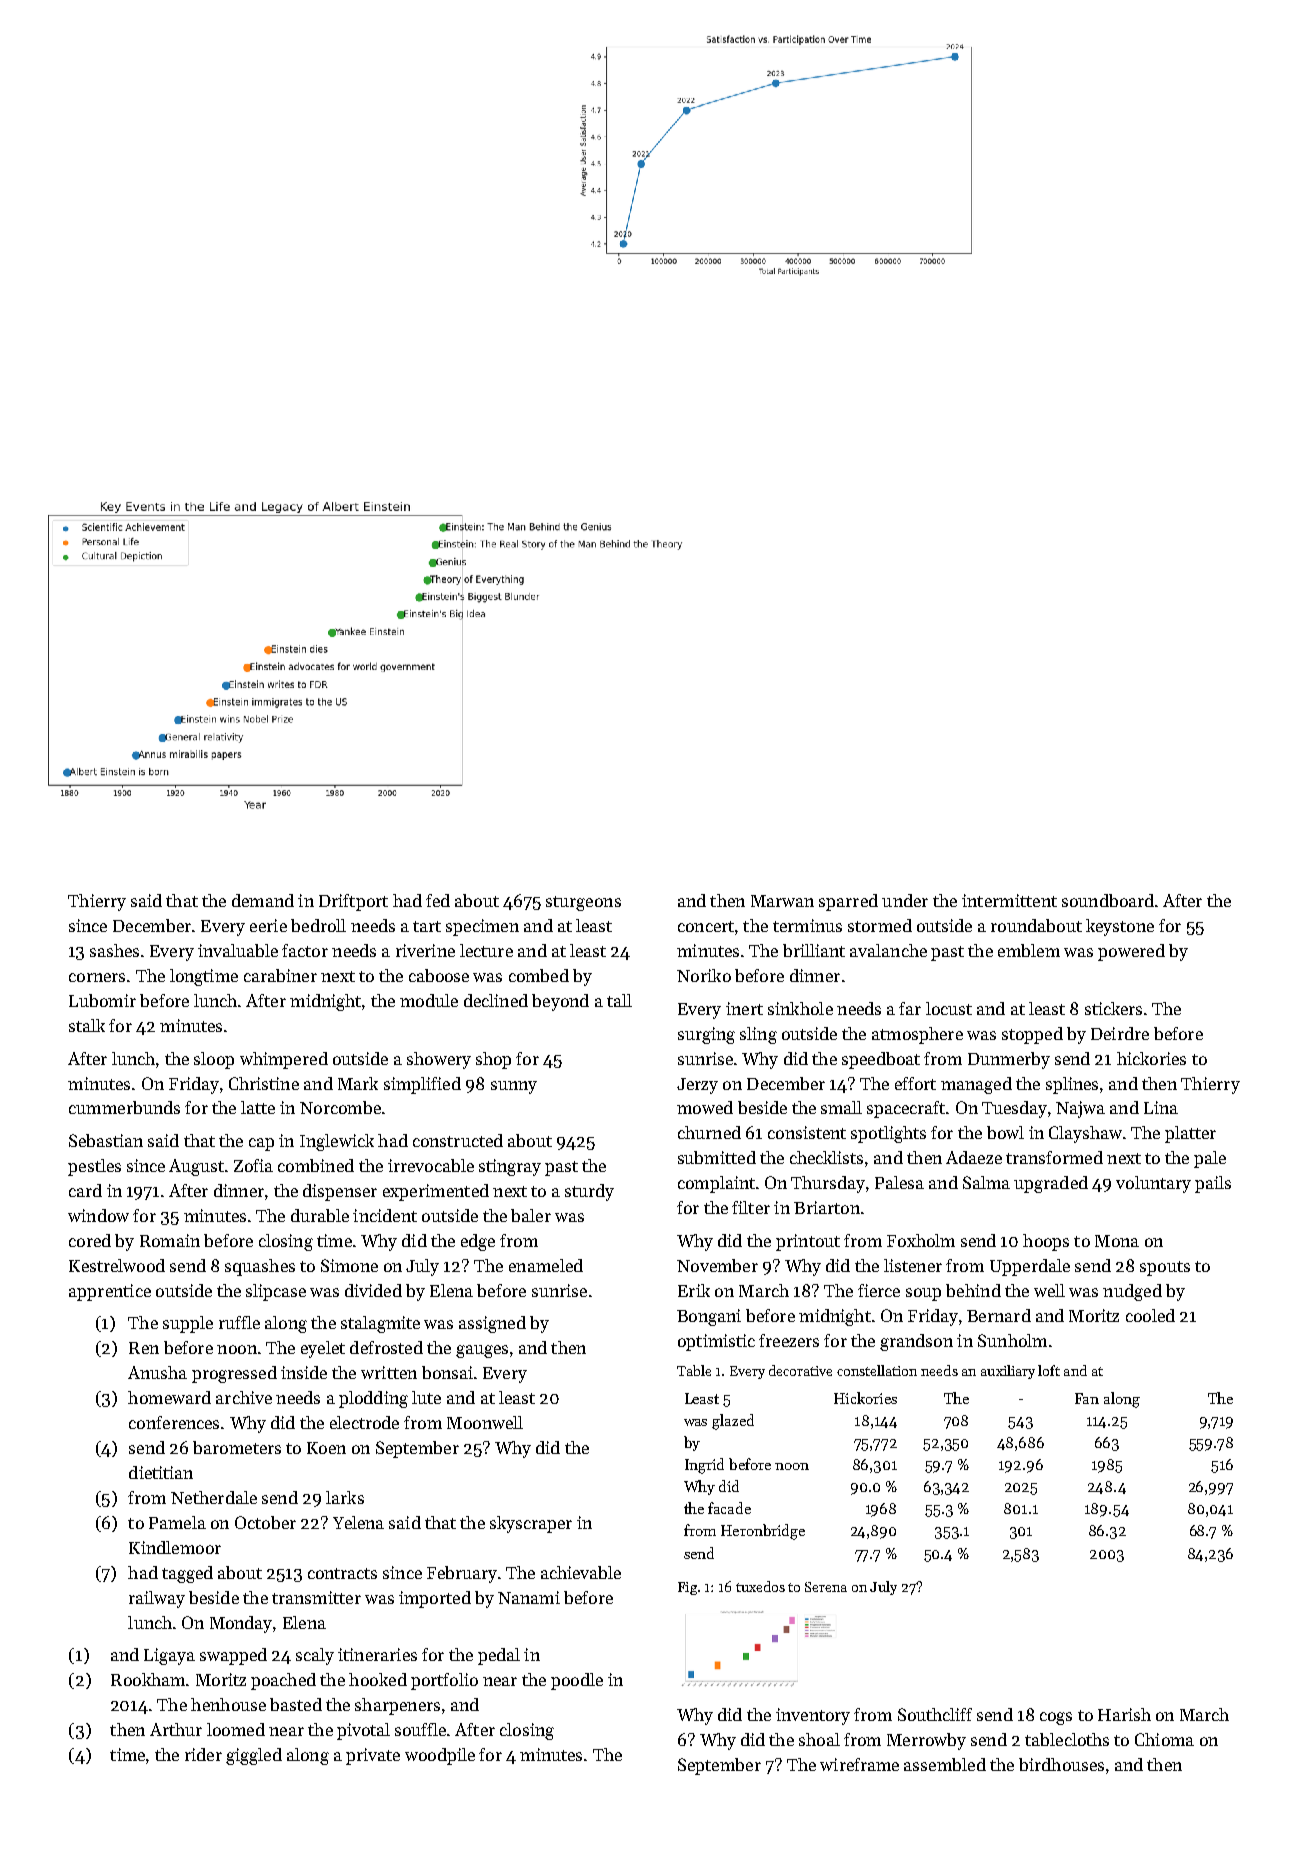 This screenshot has width=1309, height=1851. What do you see at coordinates (1213, 1184) in the screenshot?
I see `pails` at bounding box center [1213, 1184].
